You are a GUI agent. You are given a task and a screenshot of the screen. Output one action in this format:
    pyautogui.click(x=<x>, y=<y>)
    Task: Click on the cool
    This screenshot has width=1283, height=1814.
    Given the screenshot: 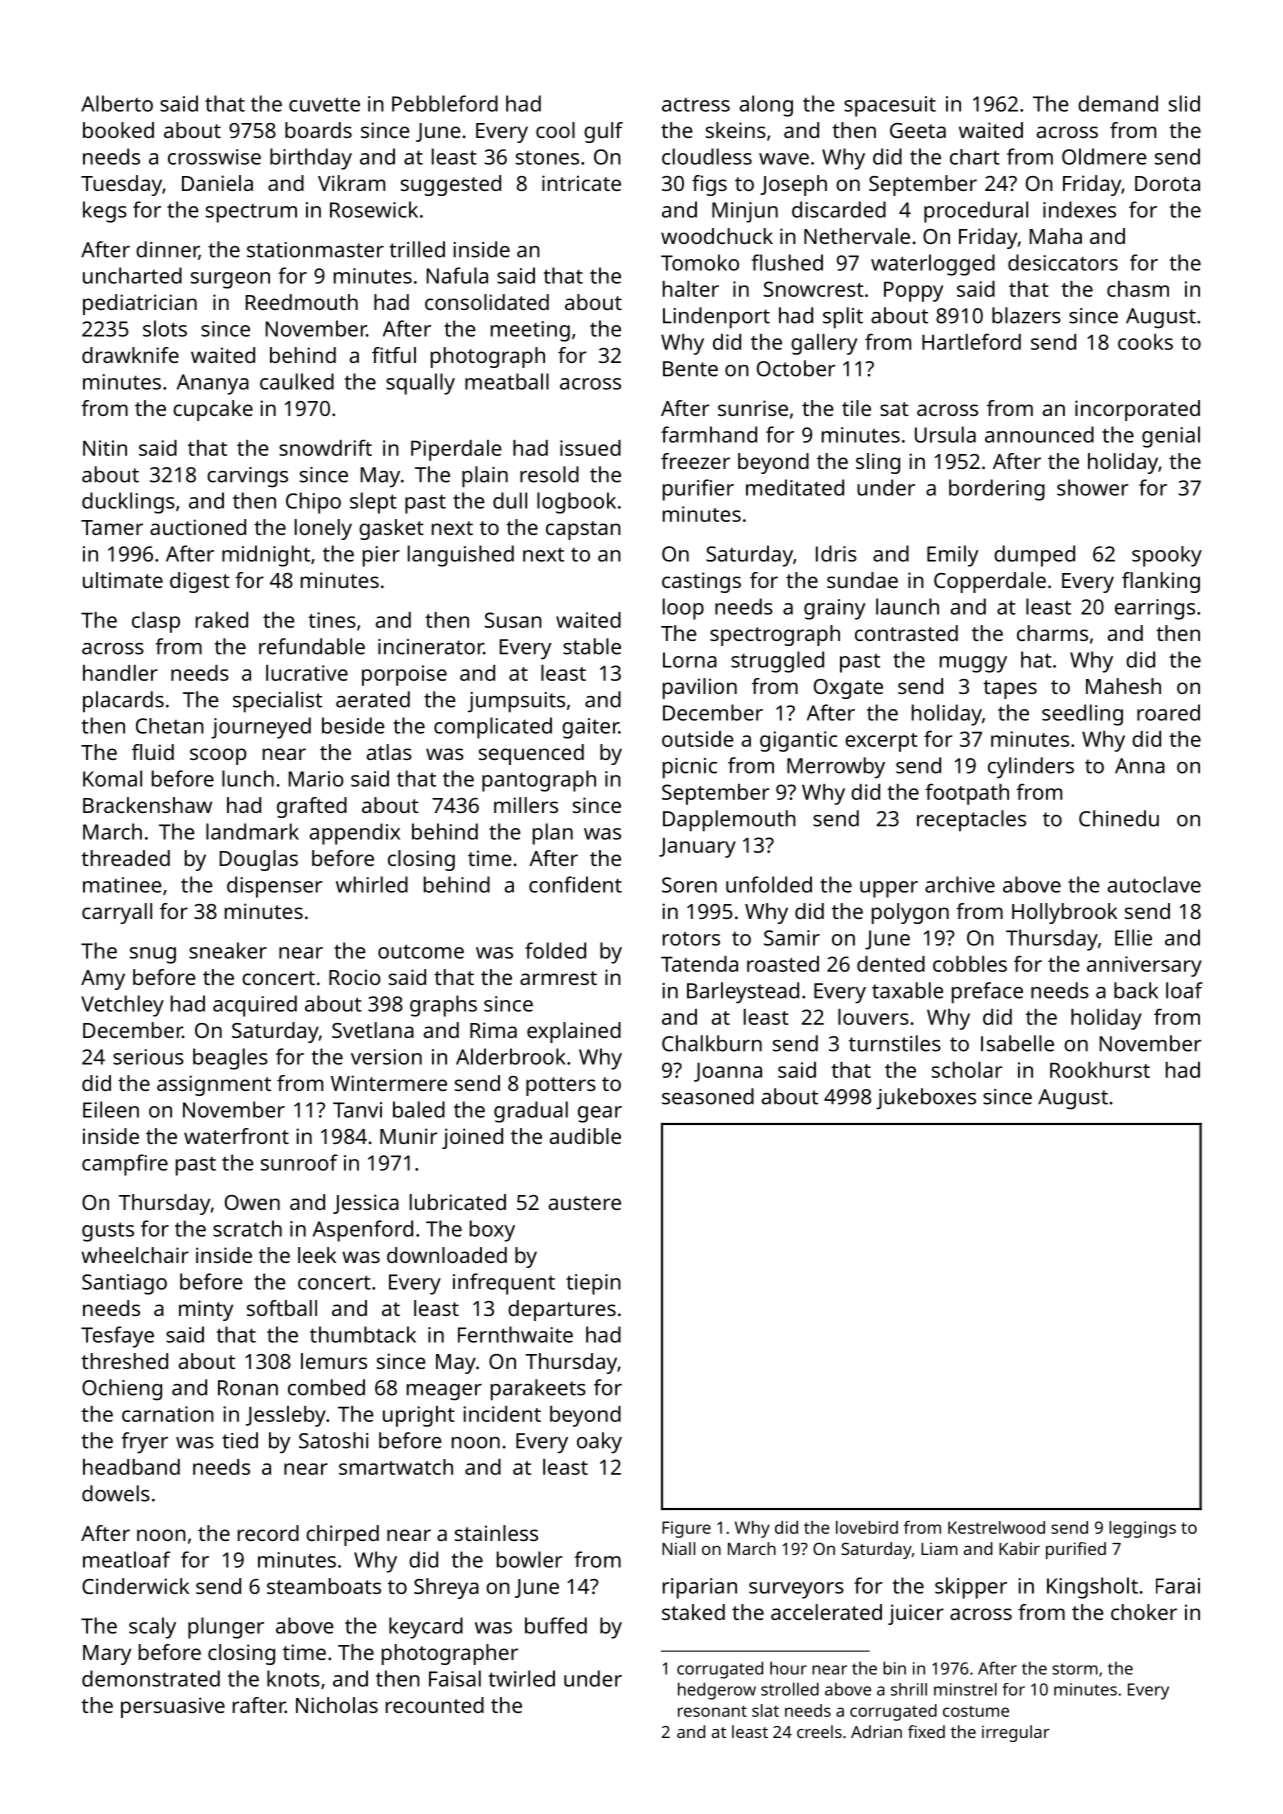 What is the action you would take?
    pyautogui.click(x=555, y=130)
